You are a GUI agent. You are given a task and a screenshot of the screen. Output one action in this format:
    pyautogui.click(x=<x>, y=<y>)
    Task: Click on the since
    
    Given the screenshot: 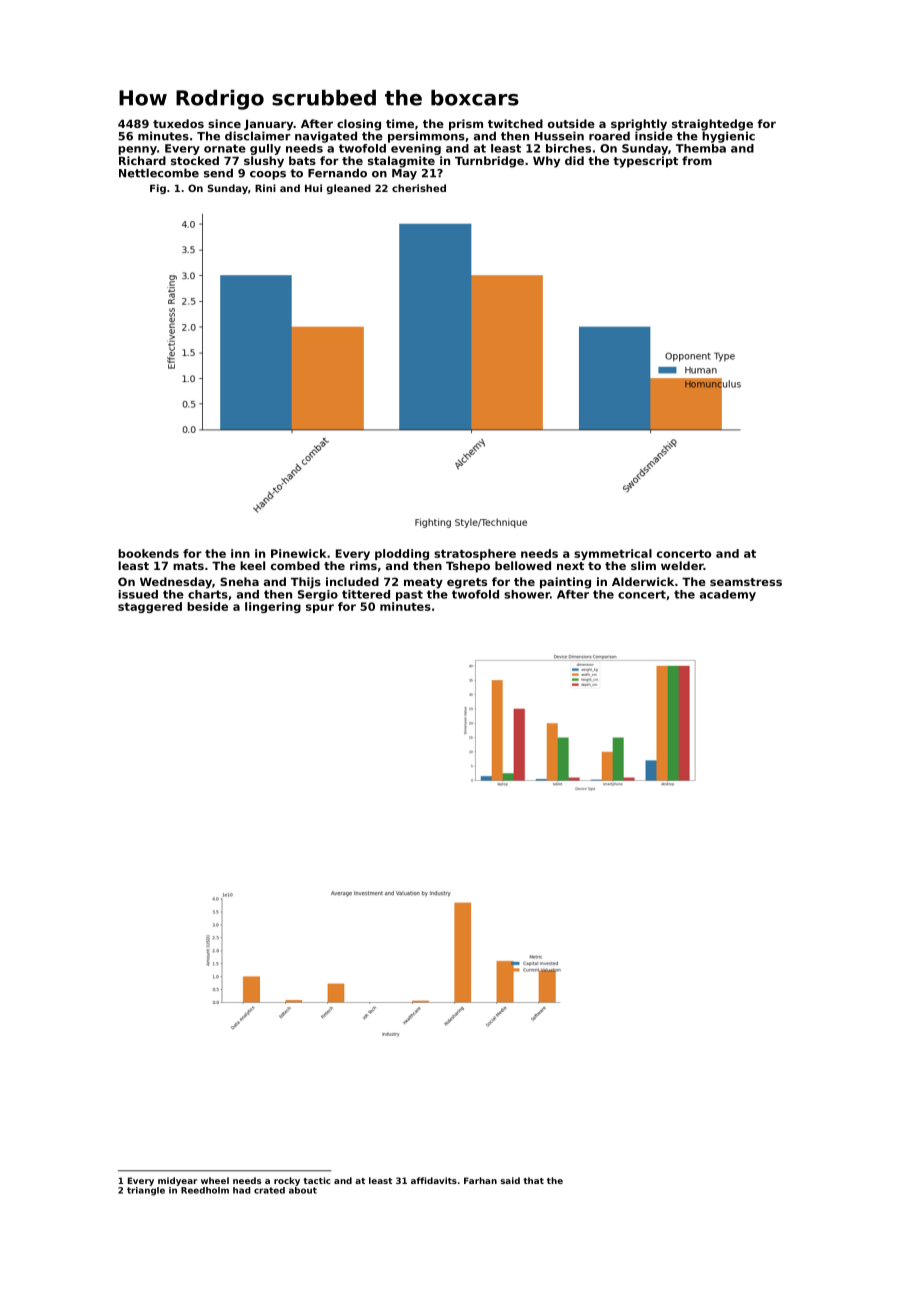 What is the action you would take?
    pyautogui.click(x=224, y=123)
